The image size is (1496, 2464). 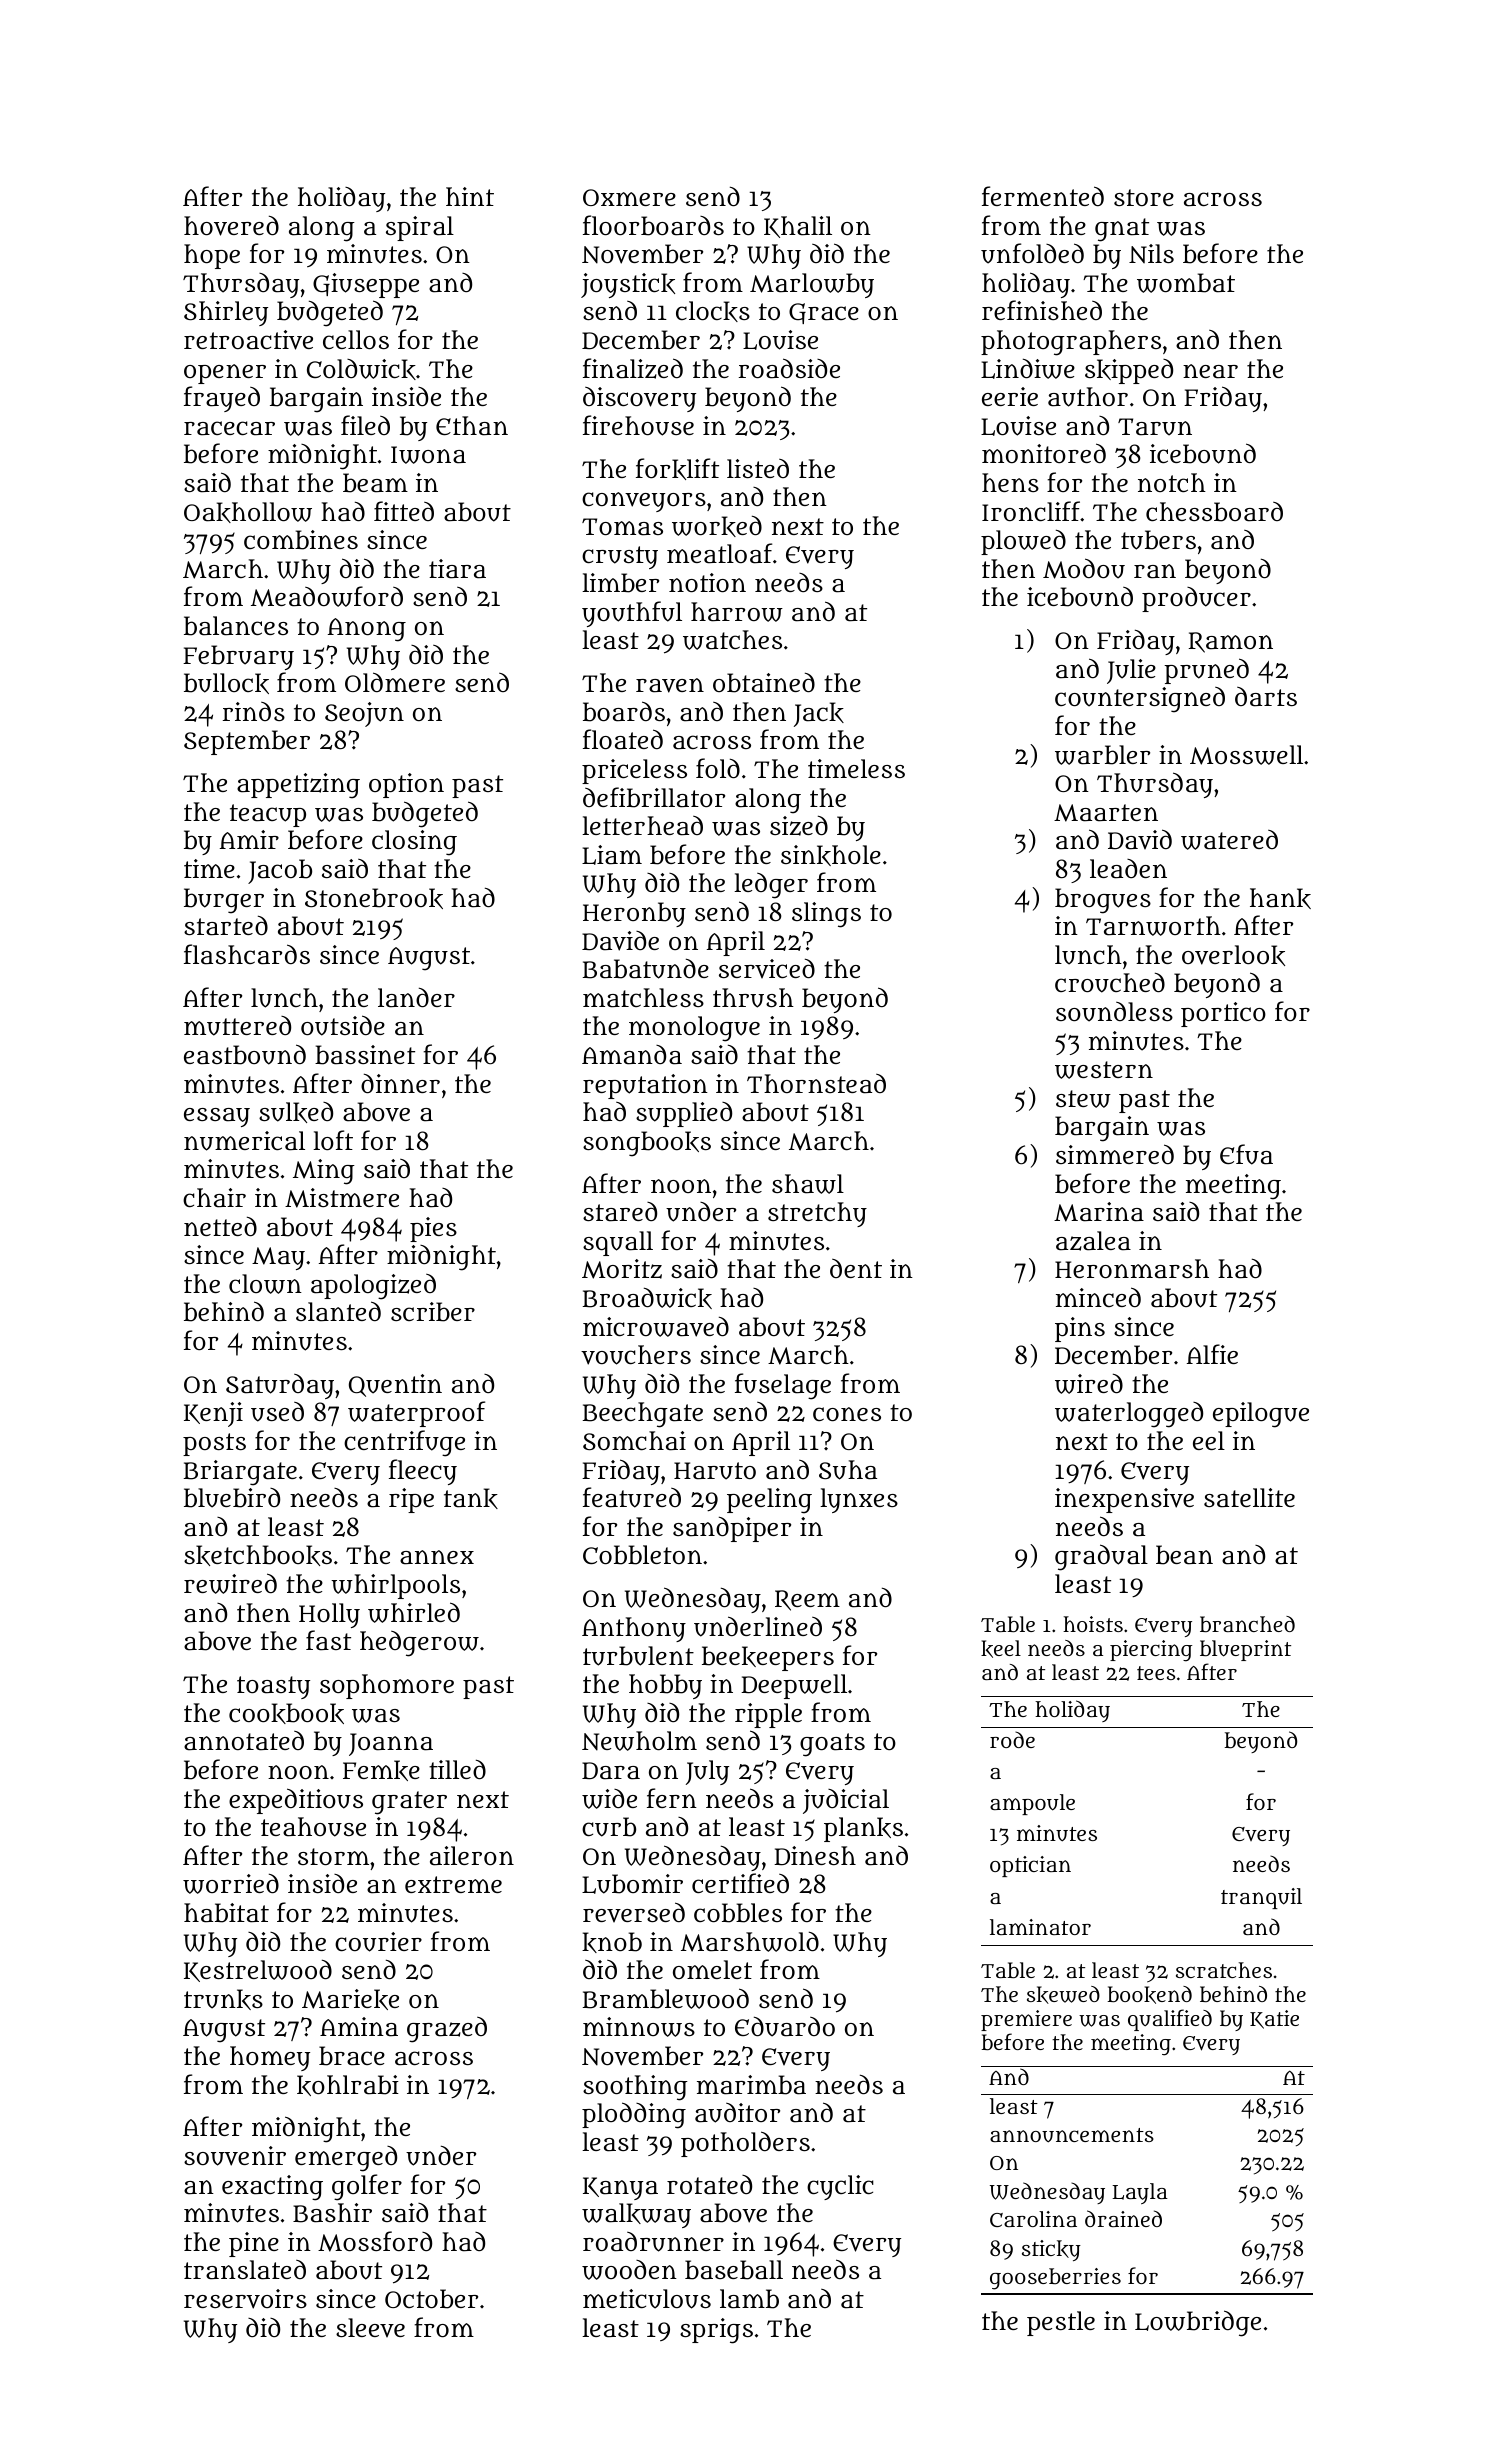 What do you see at coordinates (411, 1500) in the page?
I see `ripe` at bounding box center [411, 1500].
